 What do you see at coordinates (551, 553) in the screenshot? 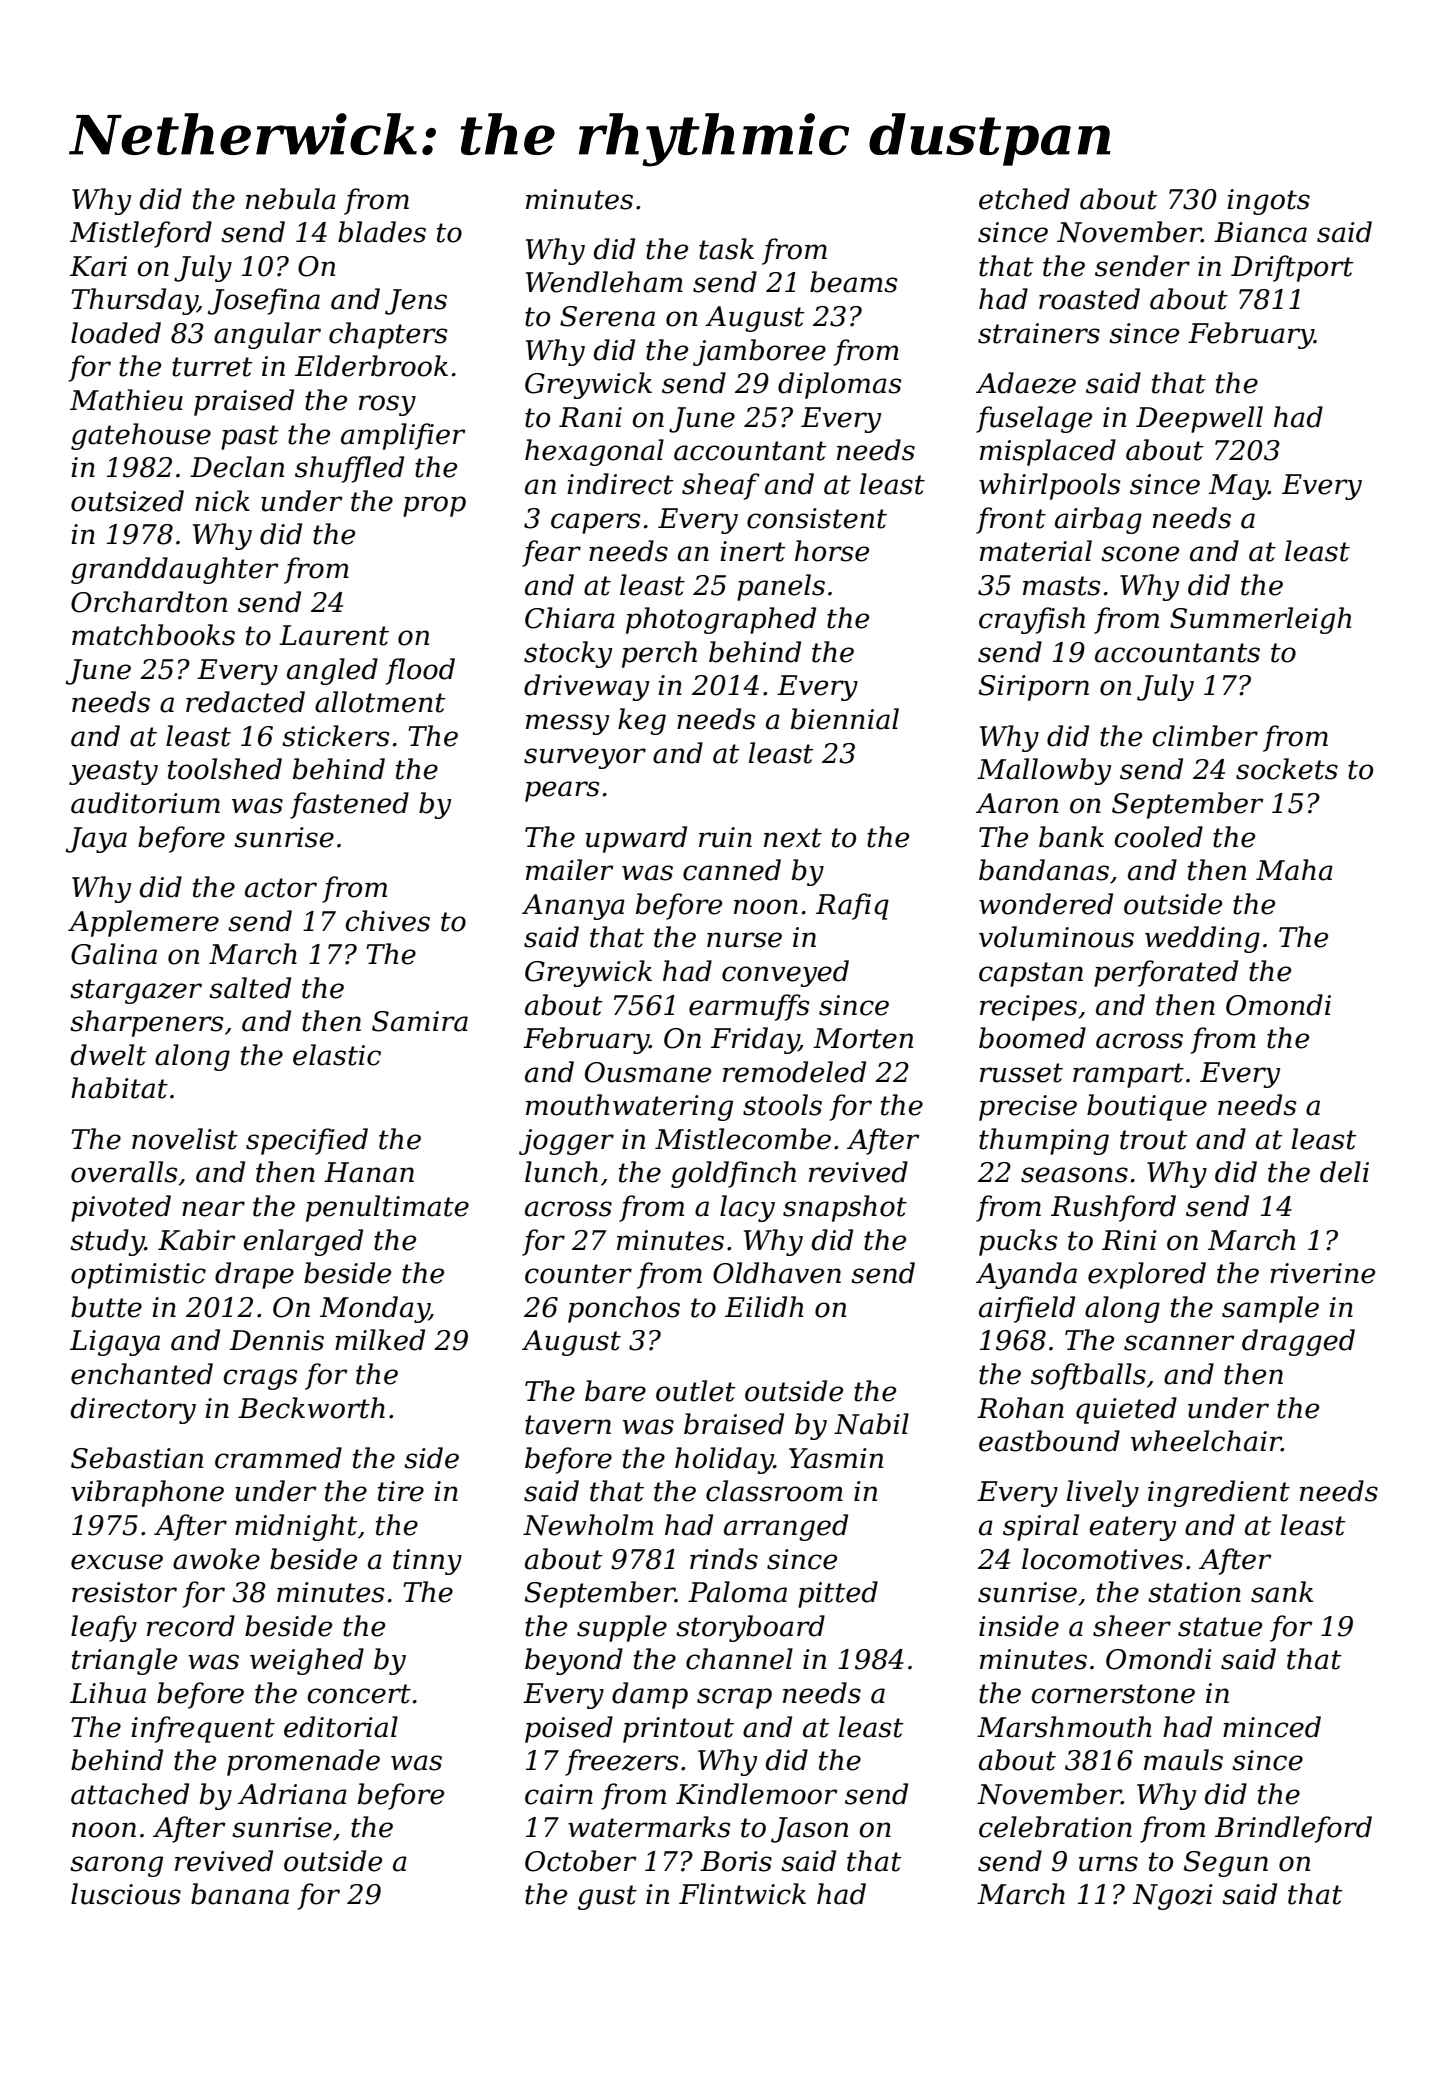
I see `fear` at bounding box center [551, 553].
